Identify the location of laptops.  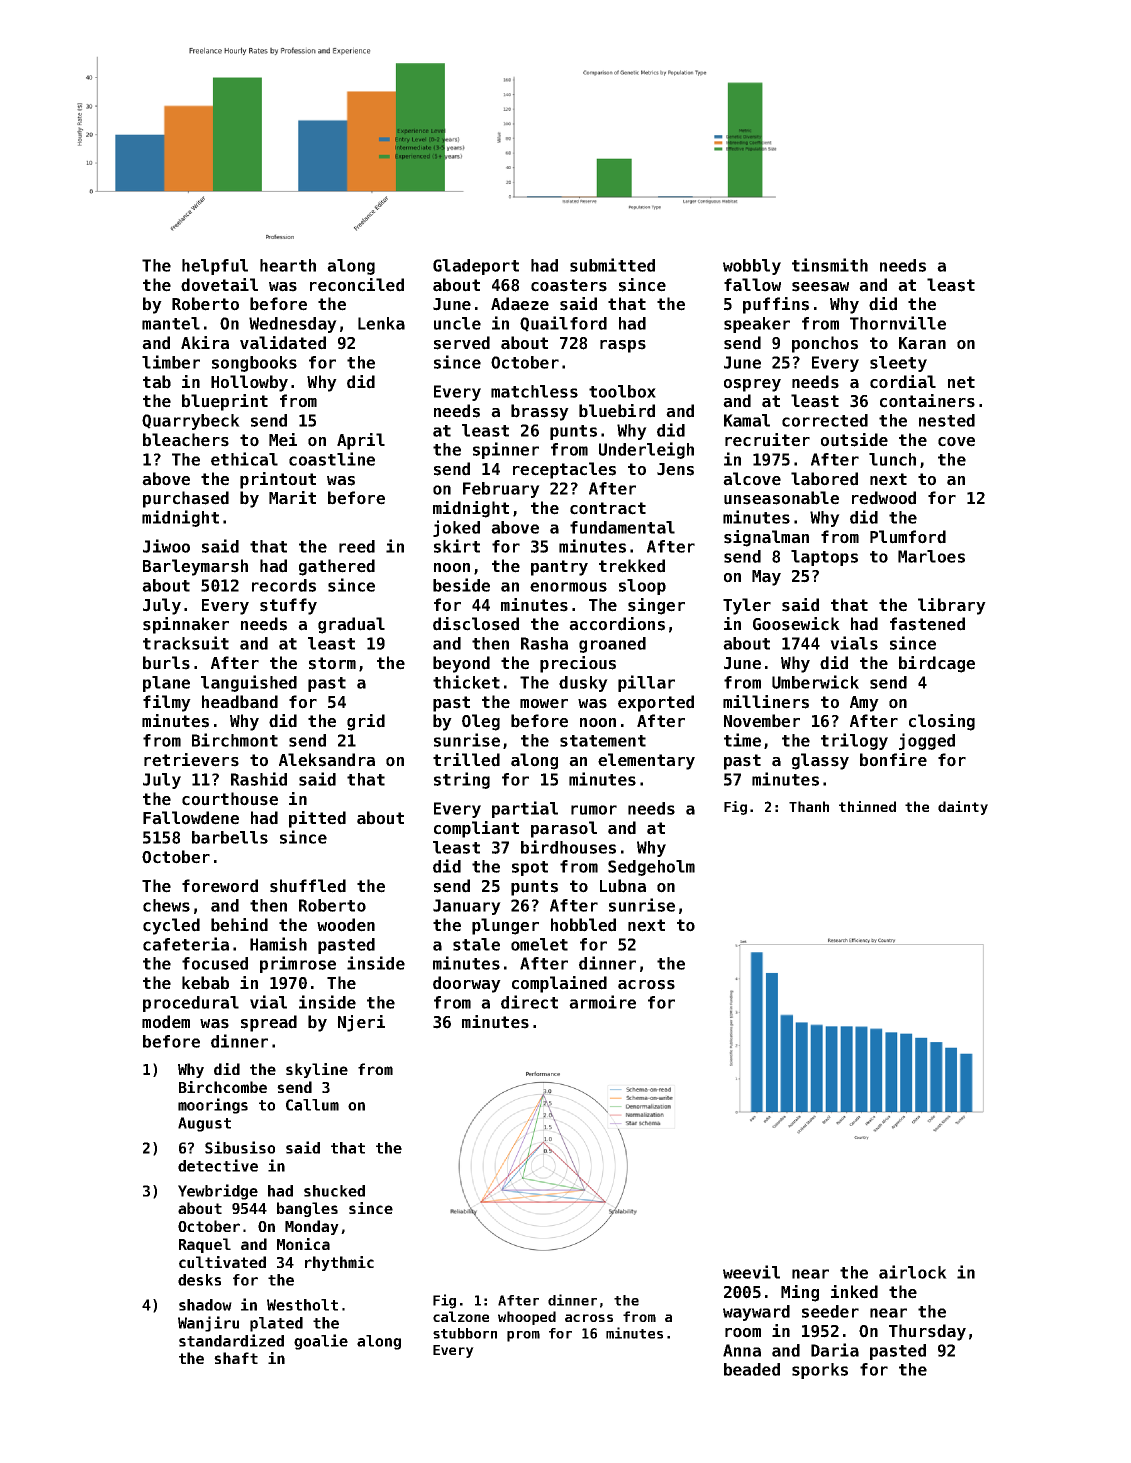
(824, 558).
